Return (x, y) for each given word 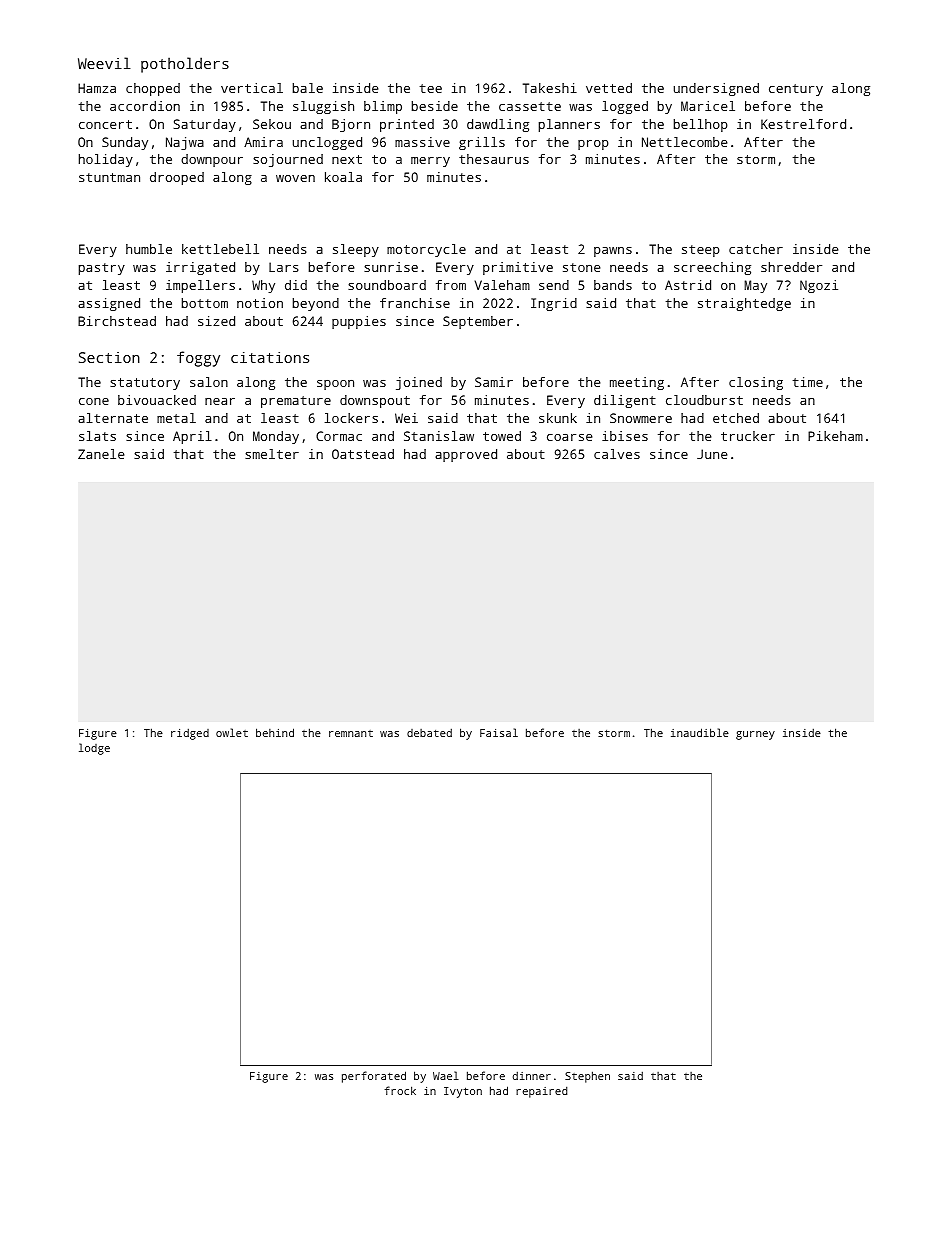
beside (435, 106)
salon (209, 382)
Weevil (104, 63)
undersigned (716, 89)
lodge (94, 749)
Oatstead (363, 454)
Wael (446, 1075)
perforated (374, 1077)
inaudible (700, 732)
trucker (748, 436)
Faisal (499, 732)
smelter (272, 454)
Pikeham (835, 436)
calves (617, 454)
